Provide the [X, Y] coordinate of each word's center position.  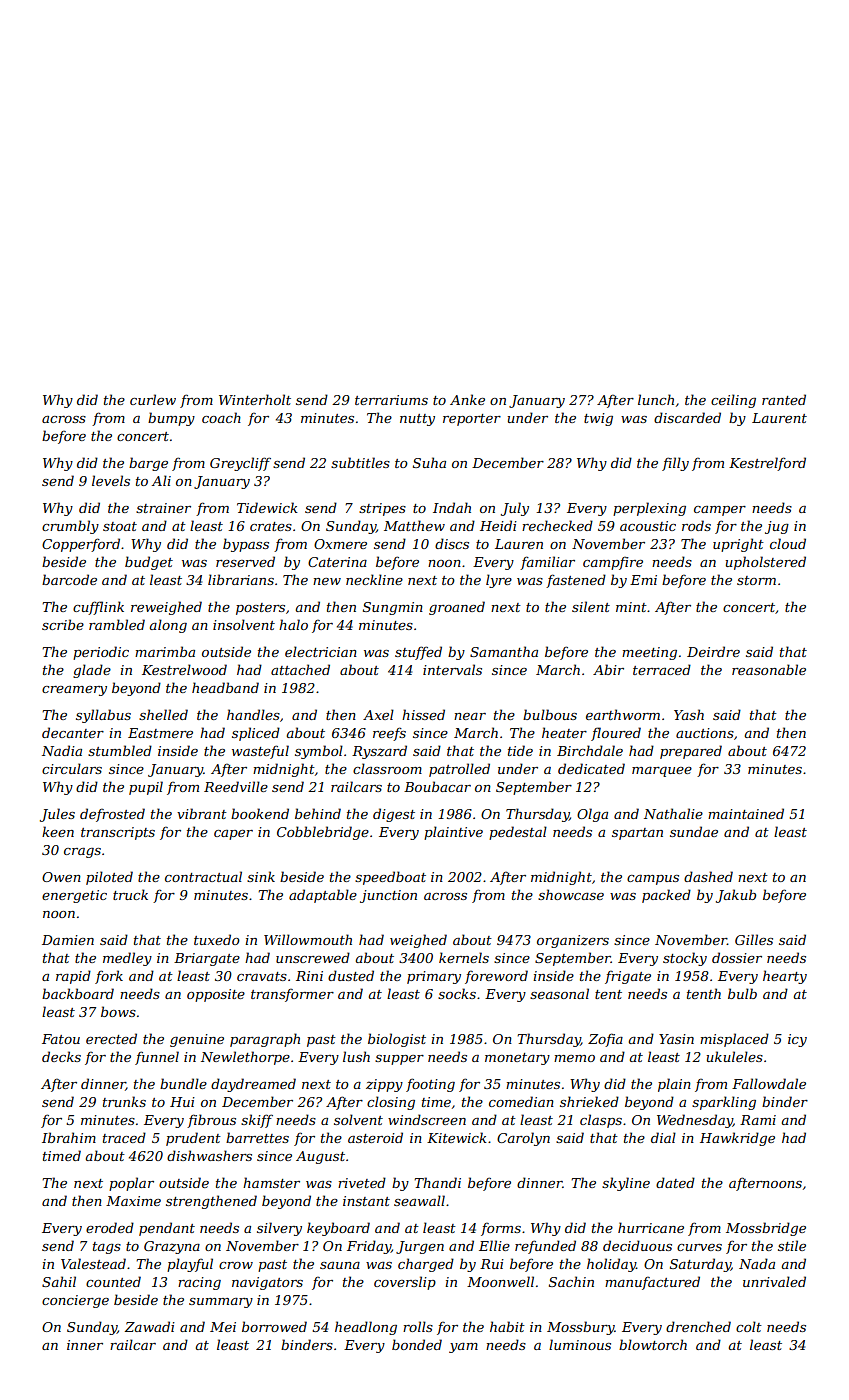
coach [221, 417]
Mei [223, 1327]
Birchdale [590, 750]
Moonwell [500, 1281]
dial [663, 1137]
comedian [521, 1101]
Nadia [62, 750]
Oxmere [340, 544]
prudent [193, 1139]
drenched [698, 1326]
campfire [613, 563]
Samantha [504, 651]
